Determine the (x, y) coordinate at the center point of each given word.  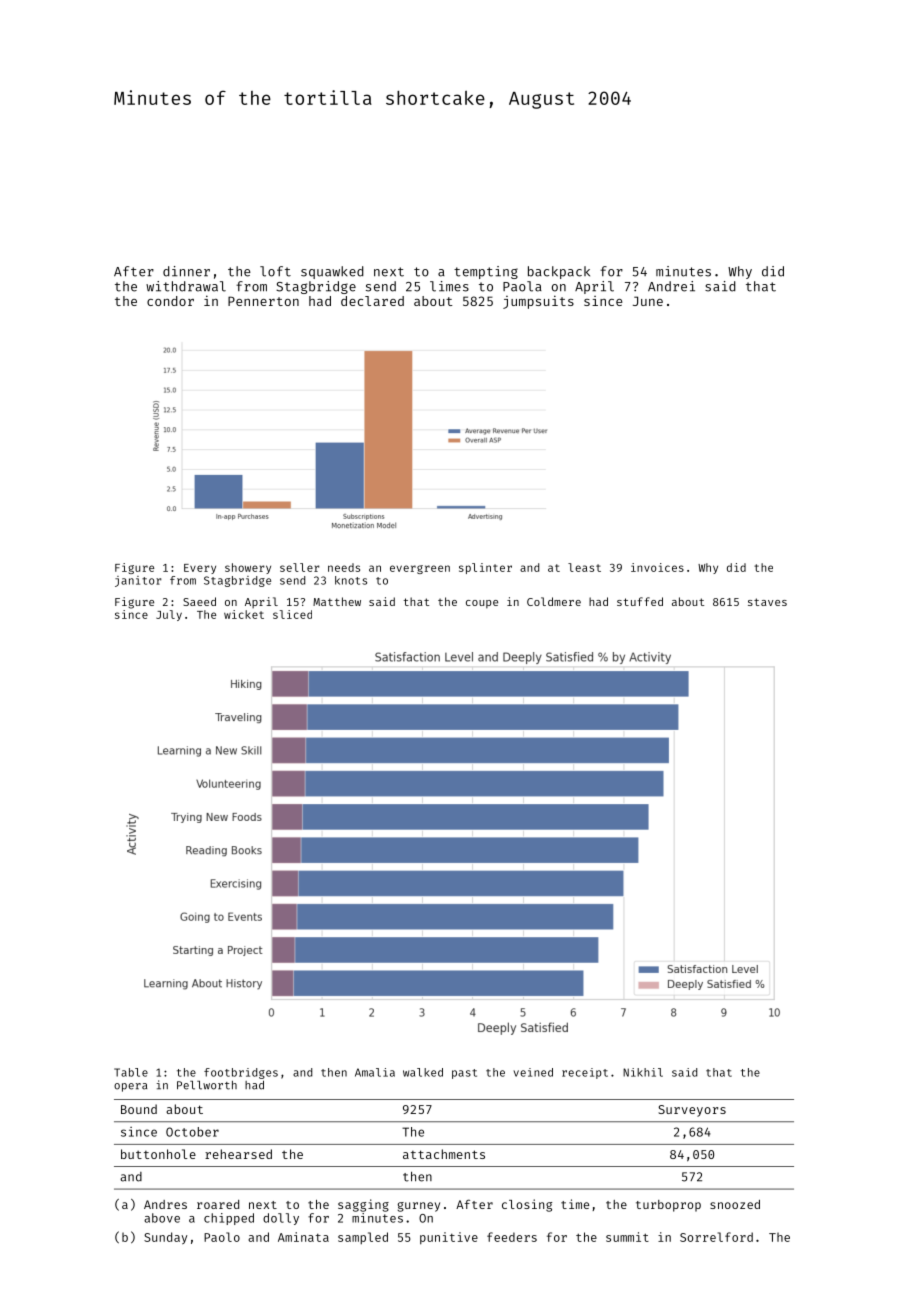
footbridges (241, 1073)
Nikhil (643, 1072)
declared (372, 301)
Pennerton (263, 301)
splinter (485, 568)
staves (767, 602)
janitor (138, 581)
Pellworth (207, 1085)
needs (344, 567)
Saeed (199, 601)
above (162, 1218)
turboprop (668, 1206)
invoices (657, 567)
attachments (444, 1154)
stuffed (640, 601)
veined (533, 1072)
